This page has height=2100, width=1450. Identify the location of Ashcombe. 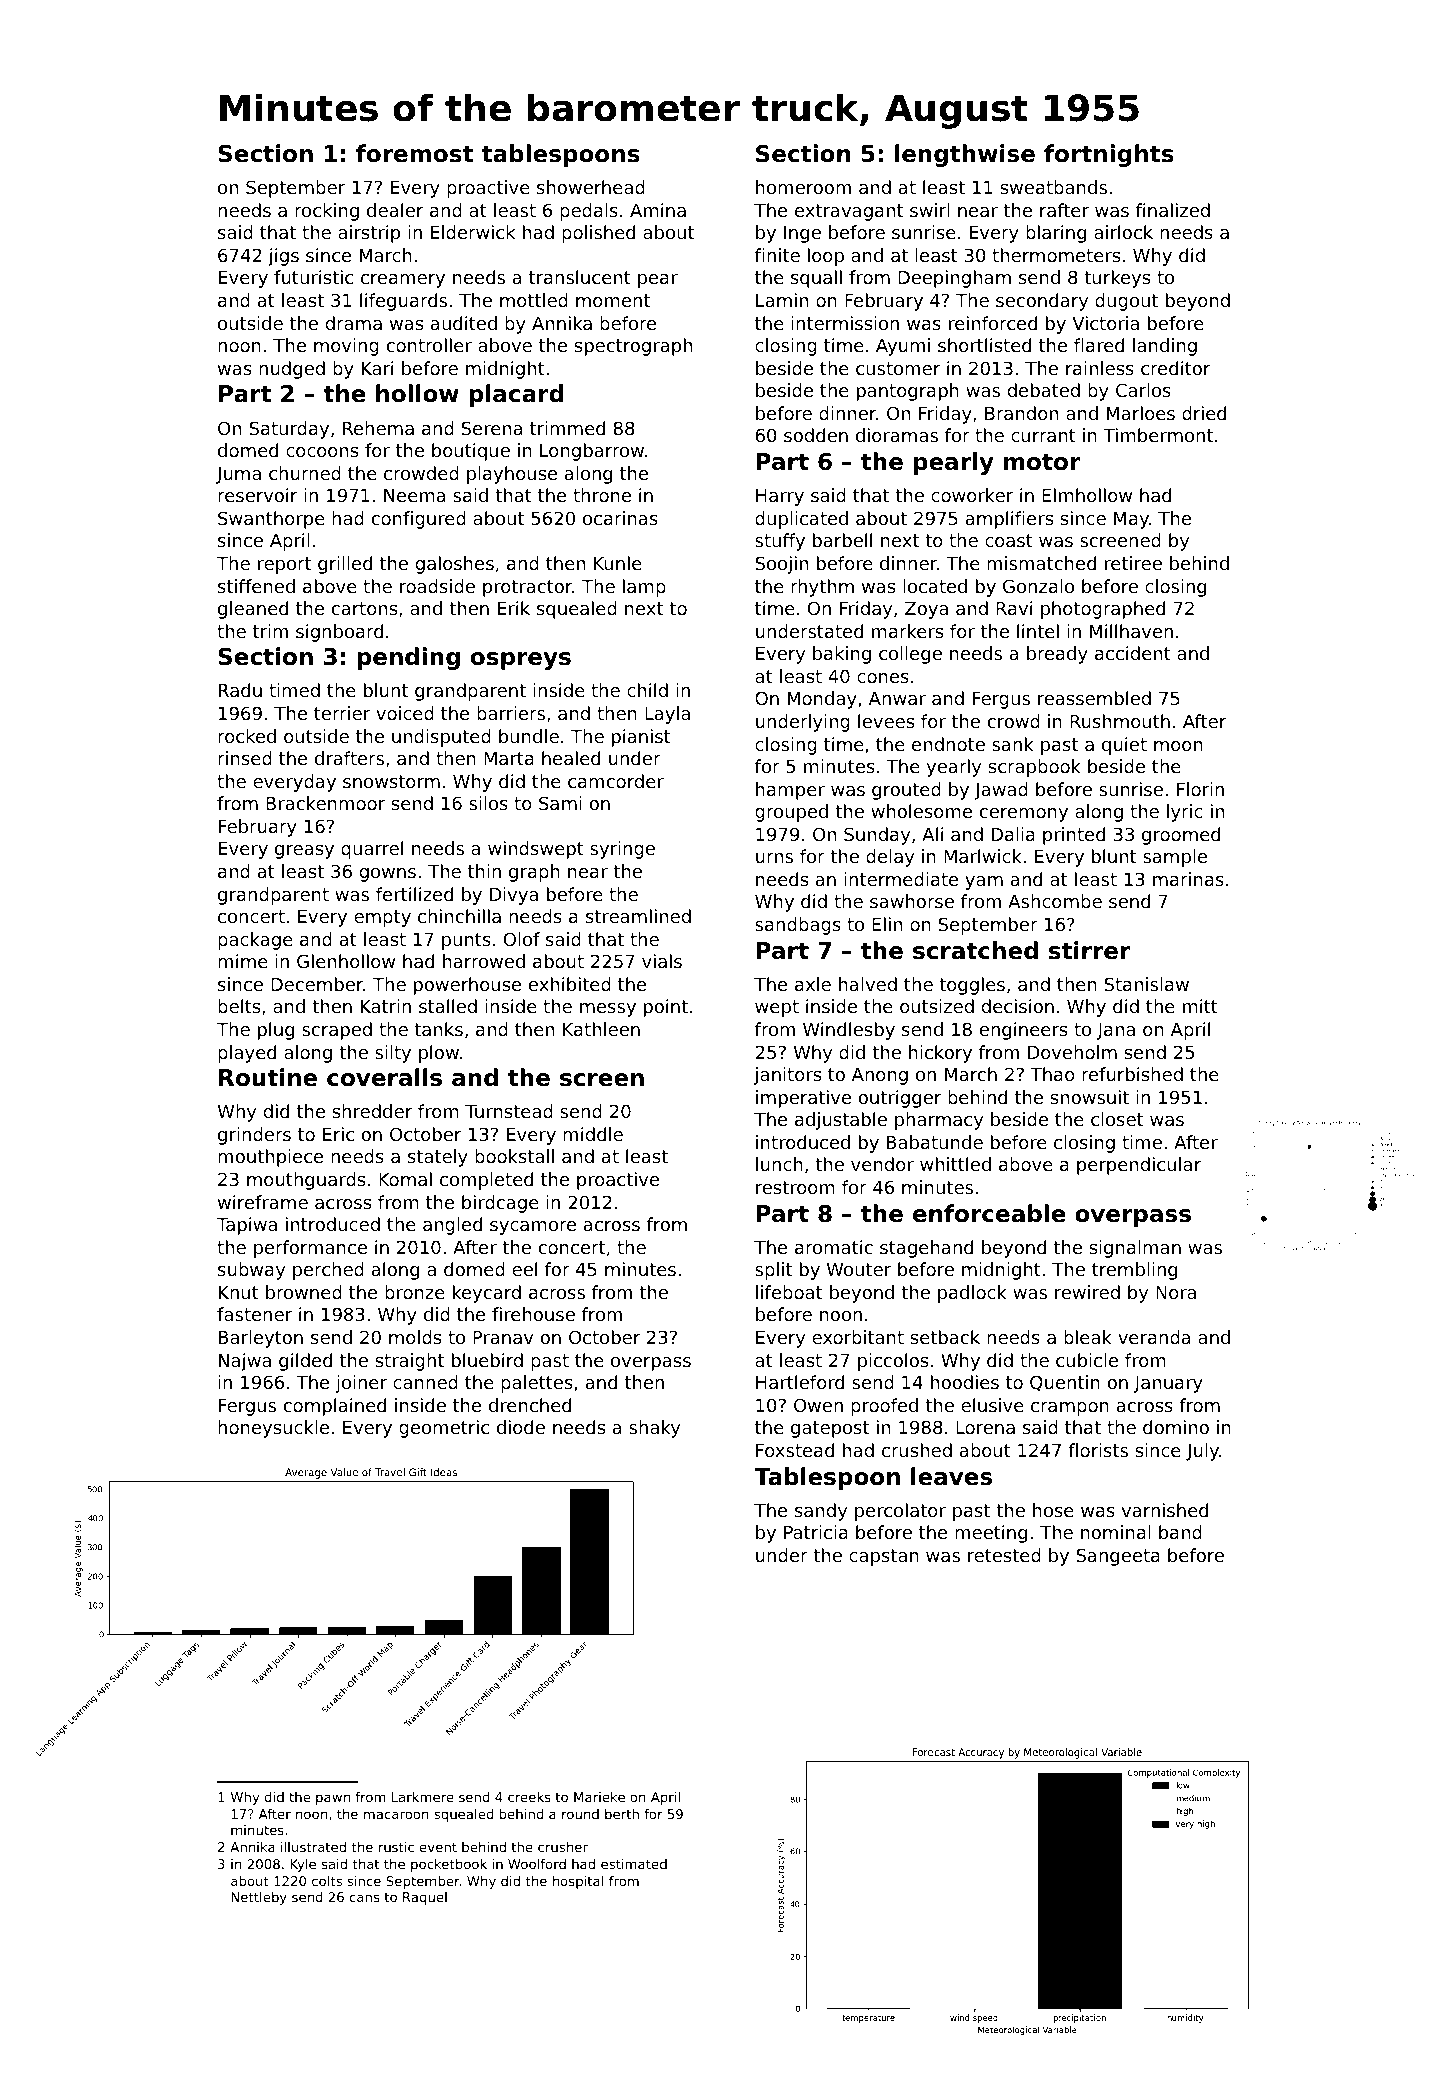
(1055, 901).
